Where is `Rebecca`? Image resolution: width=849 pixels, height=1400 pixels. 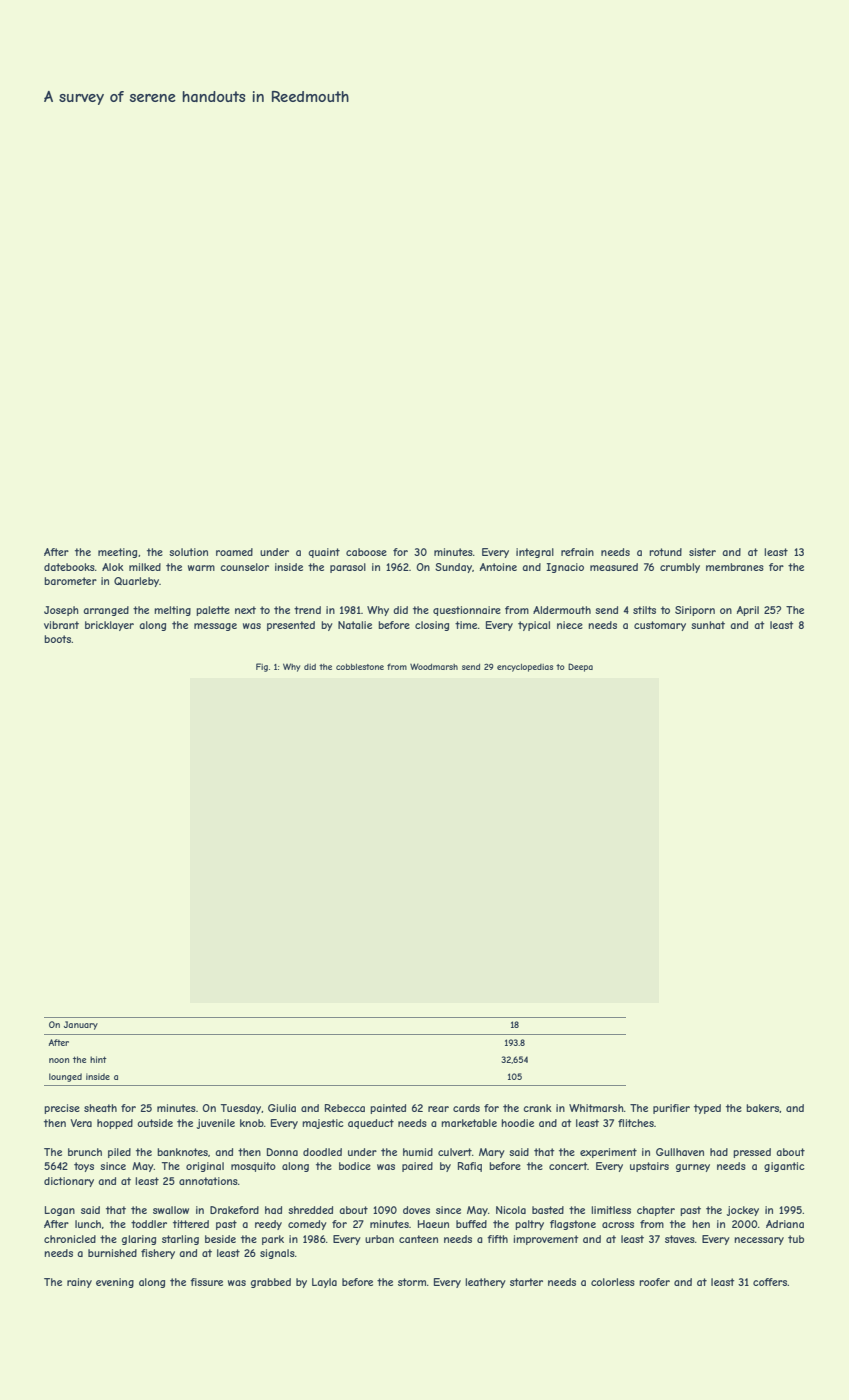
Rebecca is located at coordinates (345, 1108).
